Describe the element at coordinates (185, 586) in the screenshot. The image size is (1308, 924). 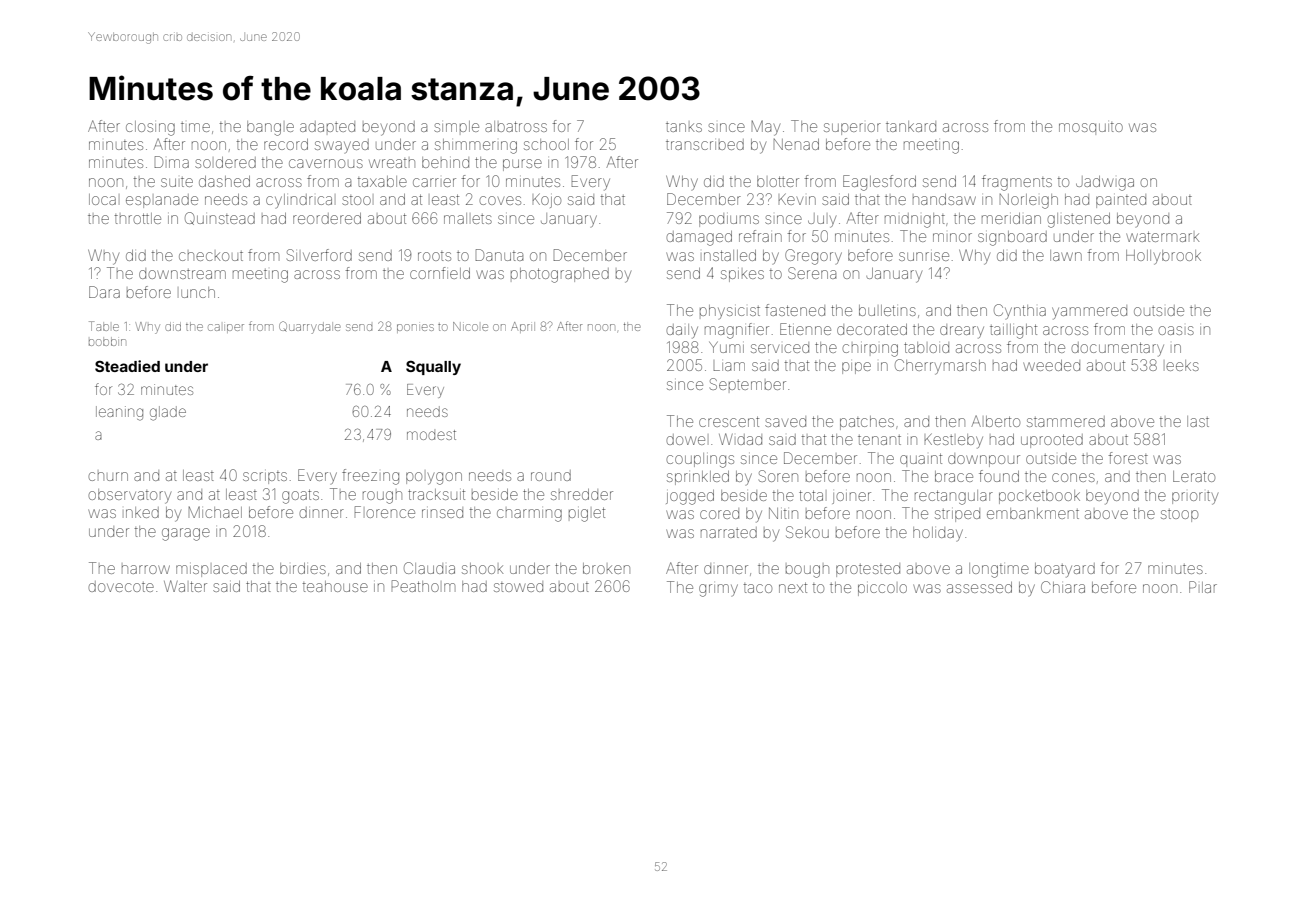
I see `Walter` at that location.
